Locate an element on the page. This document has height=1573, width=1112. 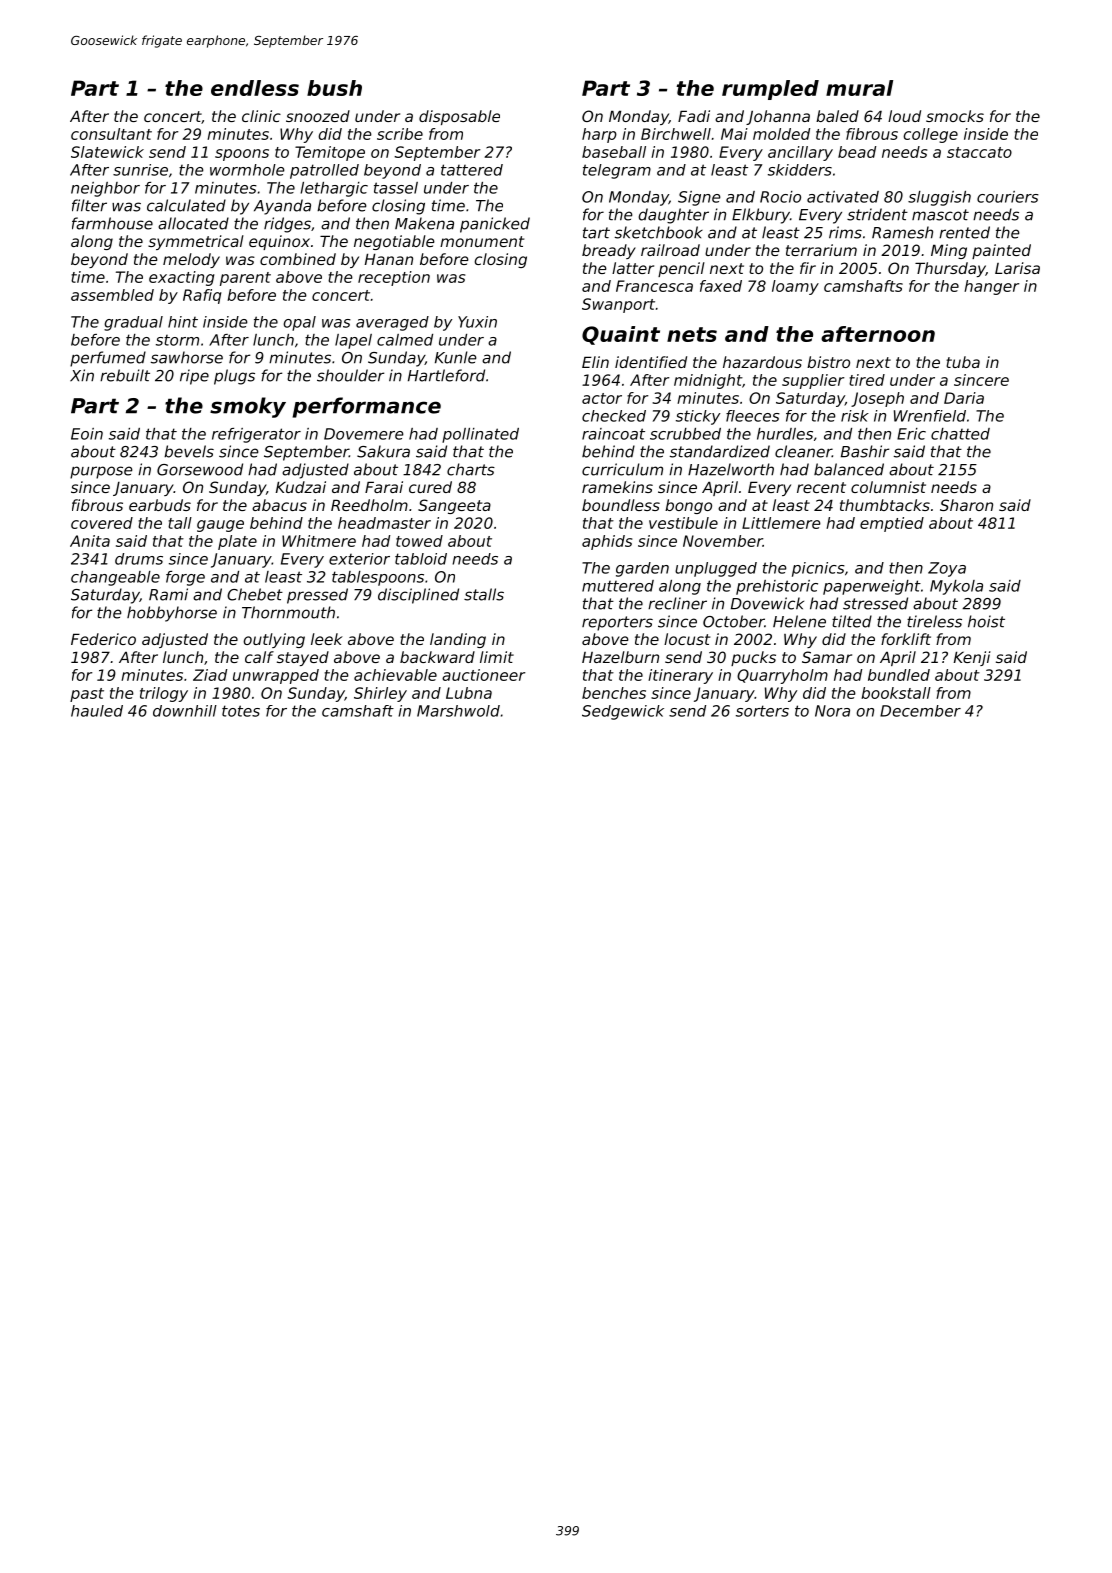
rebuilt is located at coordinates (125, 375).
